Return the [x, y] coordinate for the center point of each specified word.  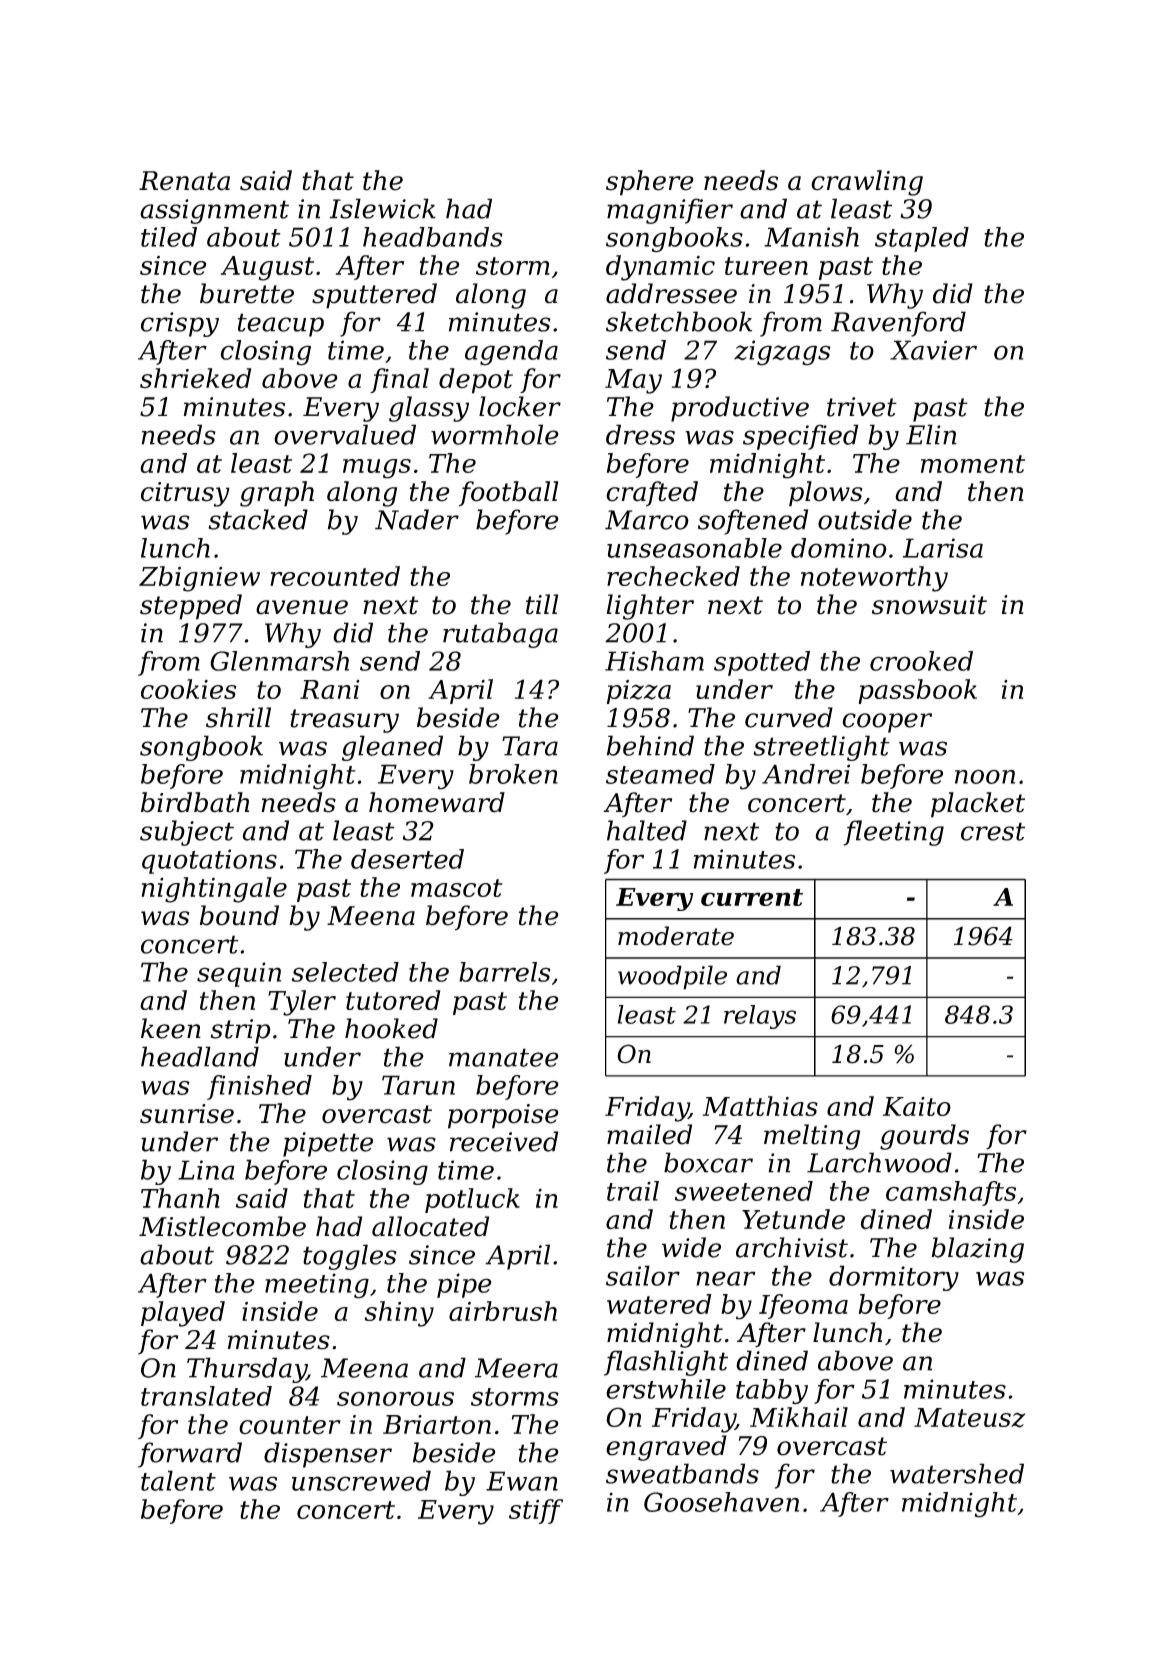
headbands [433, 237]
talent [178, 1480]
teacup [281, 325]
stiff [536, 1511]
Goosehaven [721, 1502]
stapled [922, 239]
